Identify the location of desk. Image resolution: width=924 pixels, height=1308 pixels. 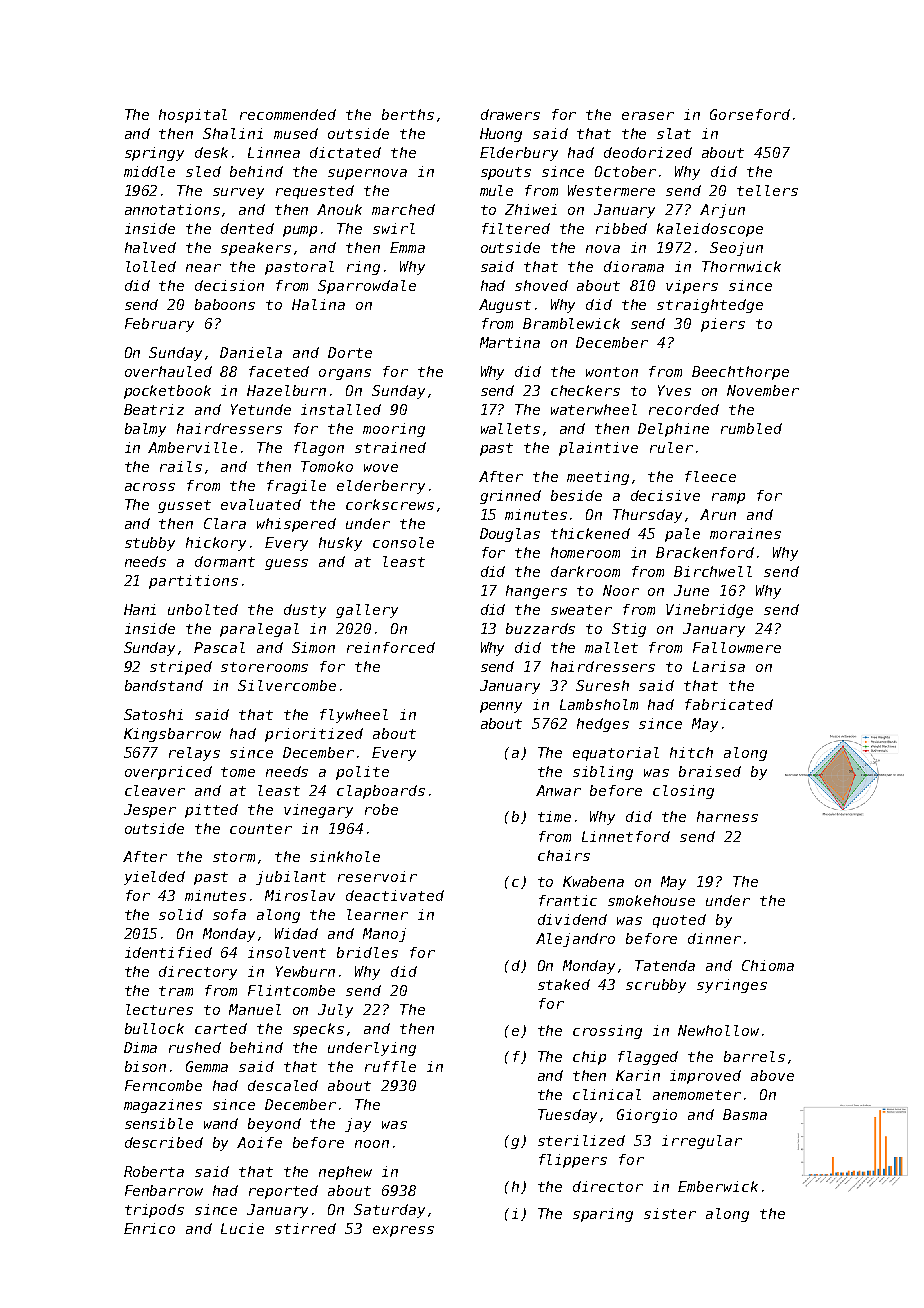
(211, 152).
